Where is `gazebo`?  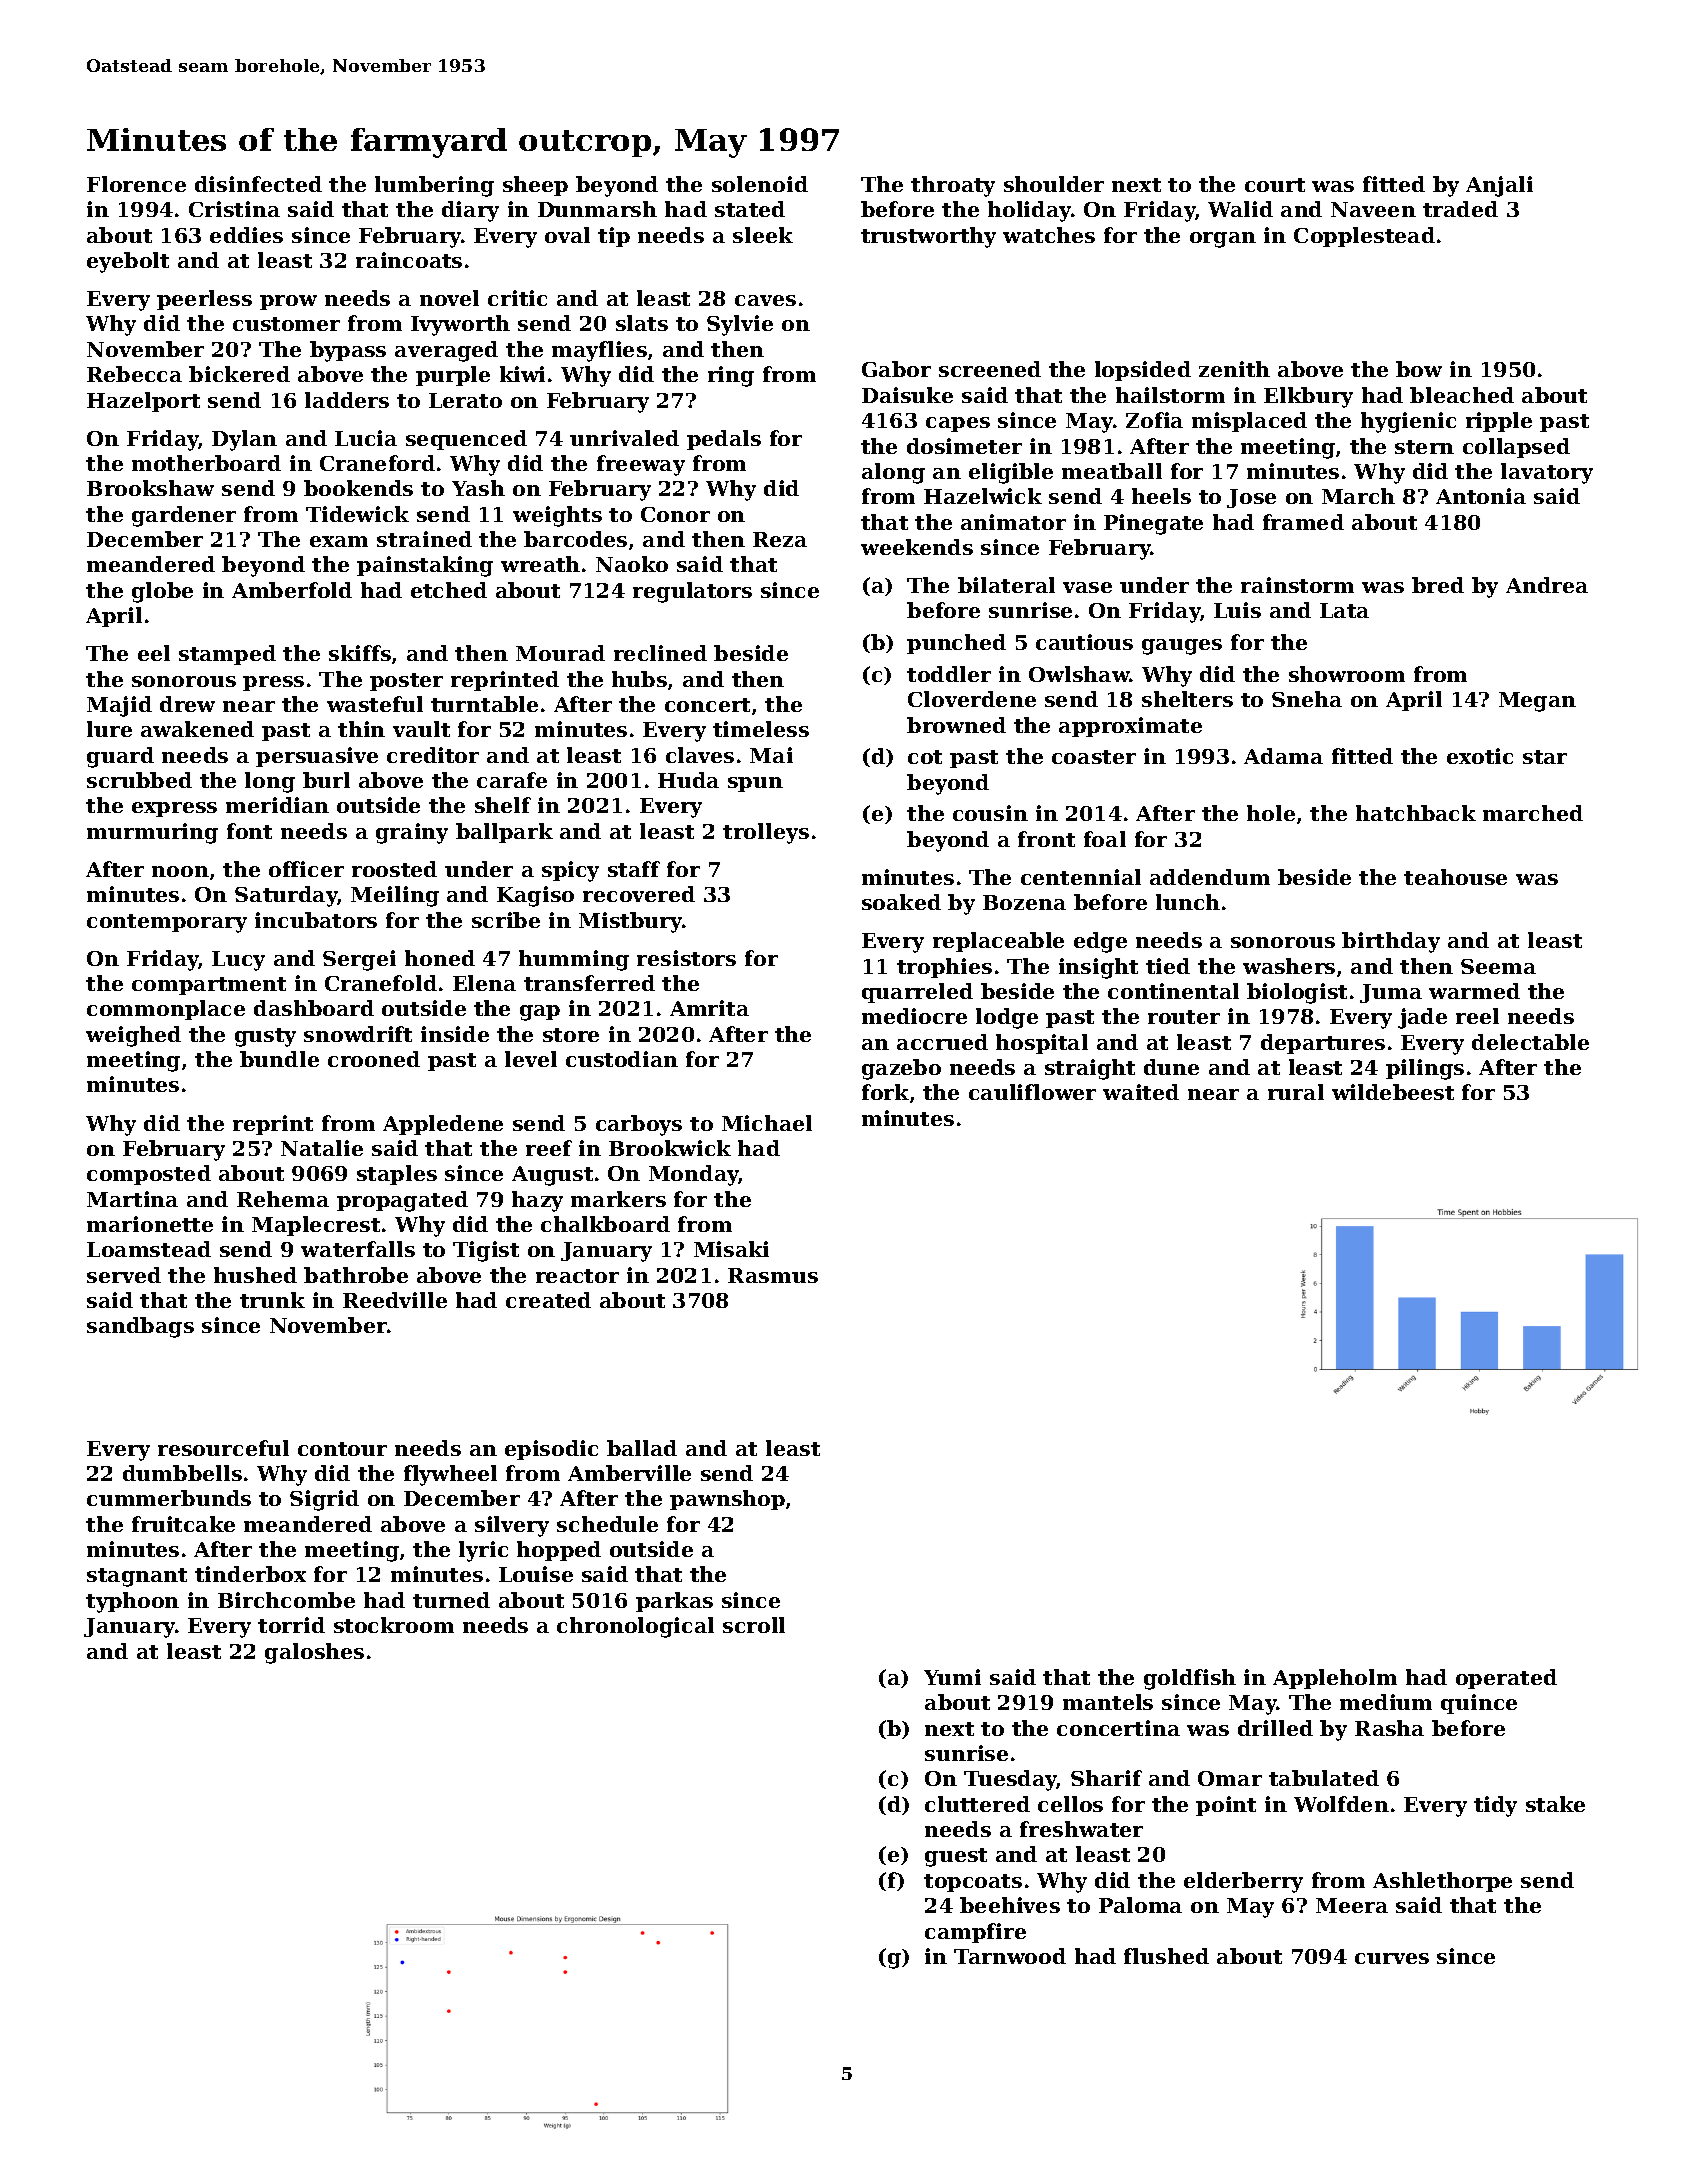
gazebo is located at coordinates (901, 1069).
